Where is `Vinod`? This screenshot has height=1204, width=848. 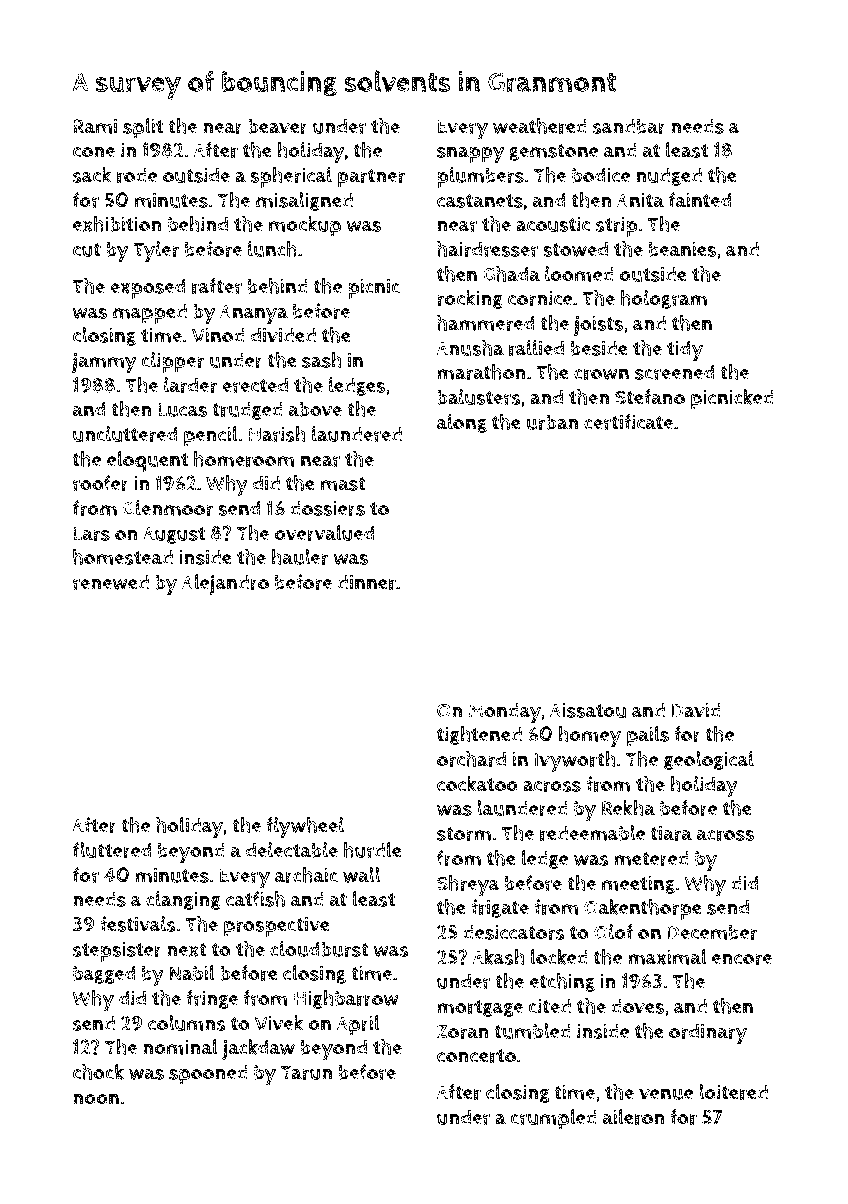 Vinod is located at coordinates (218, 335).
